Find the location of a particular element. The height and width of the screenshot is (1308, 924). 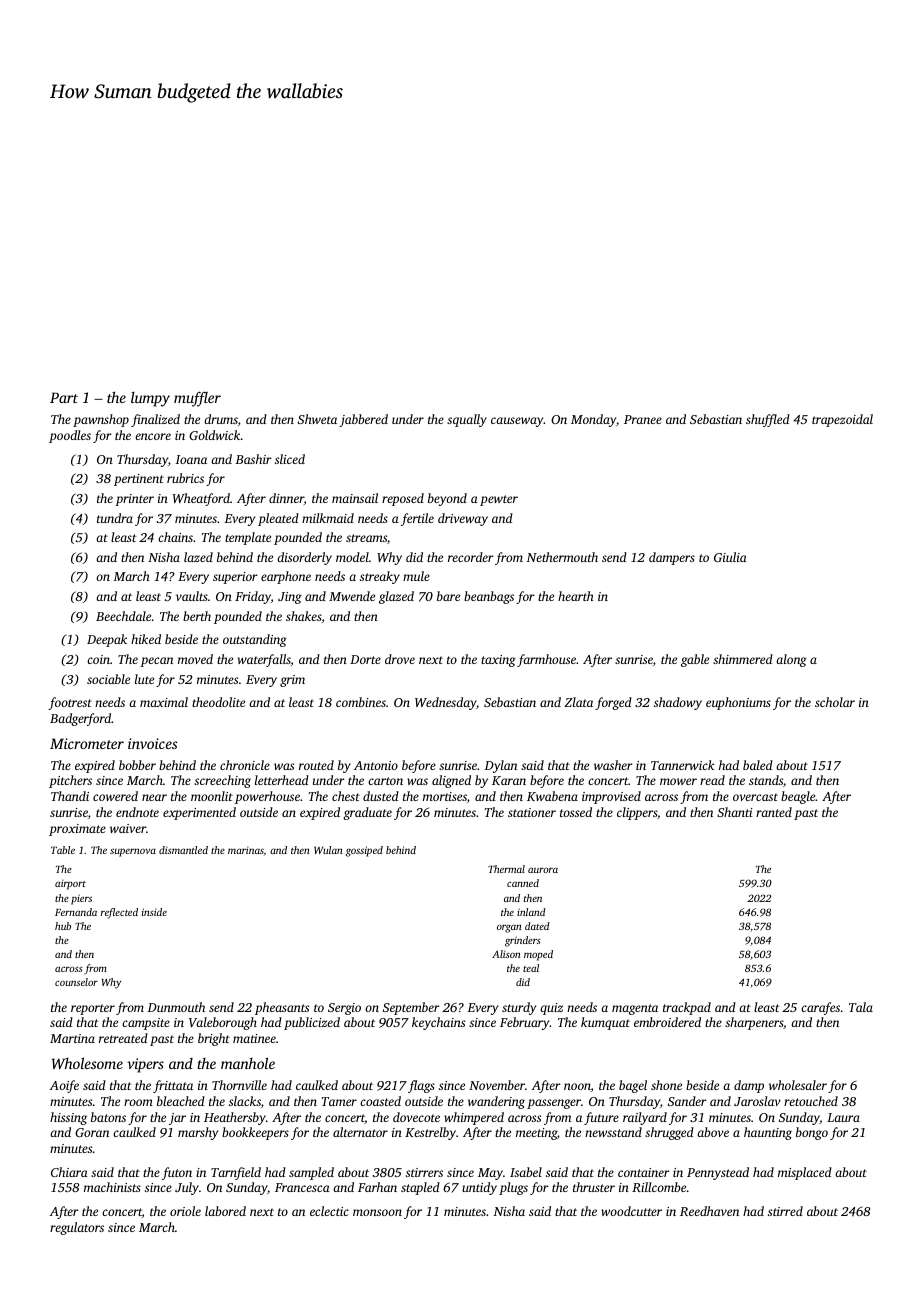

read is located at coordinates (712, 780).
